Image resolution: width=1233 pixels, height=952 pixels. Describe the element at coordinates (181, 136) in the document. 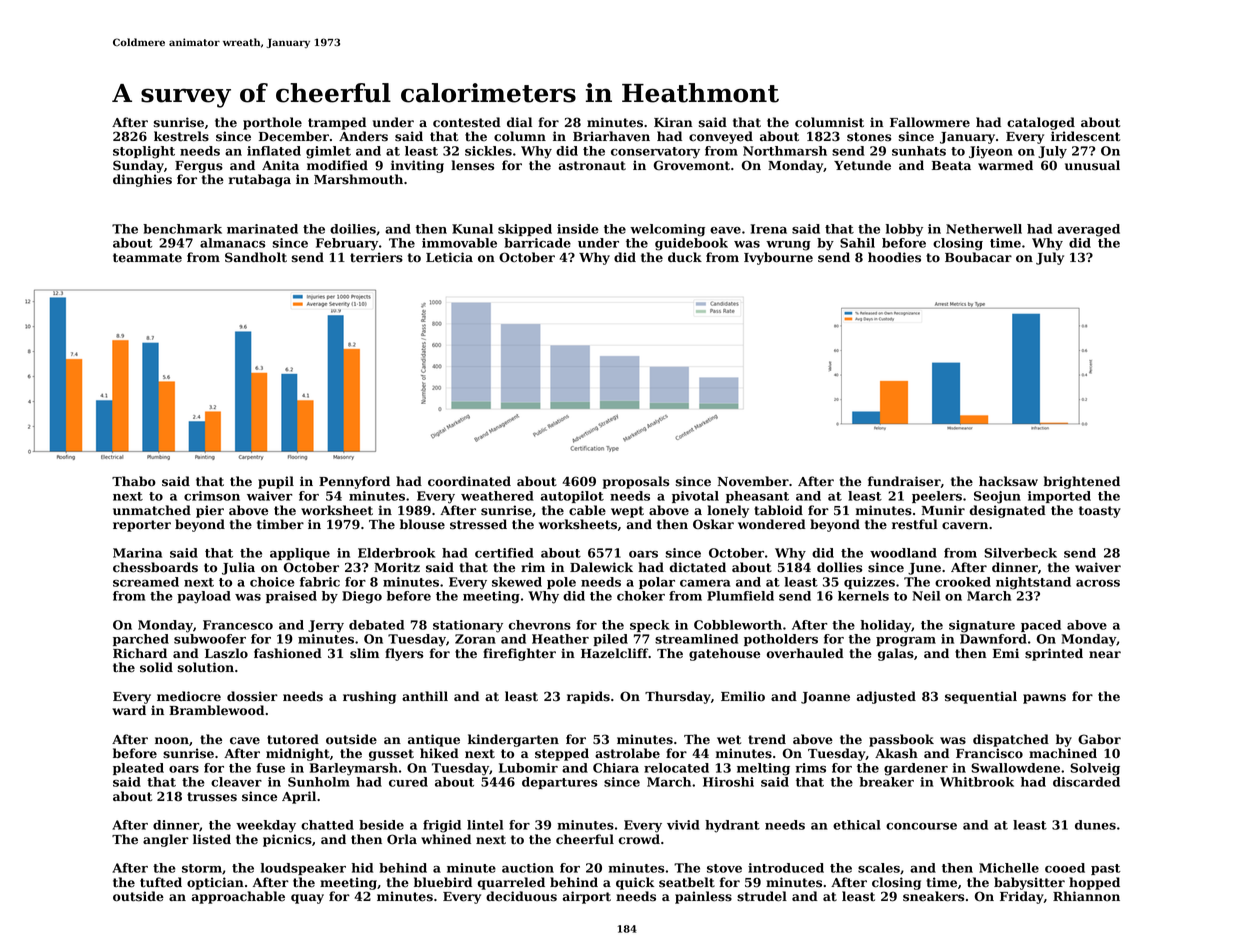

I see `kestrels` at that location.
